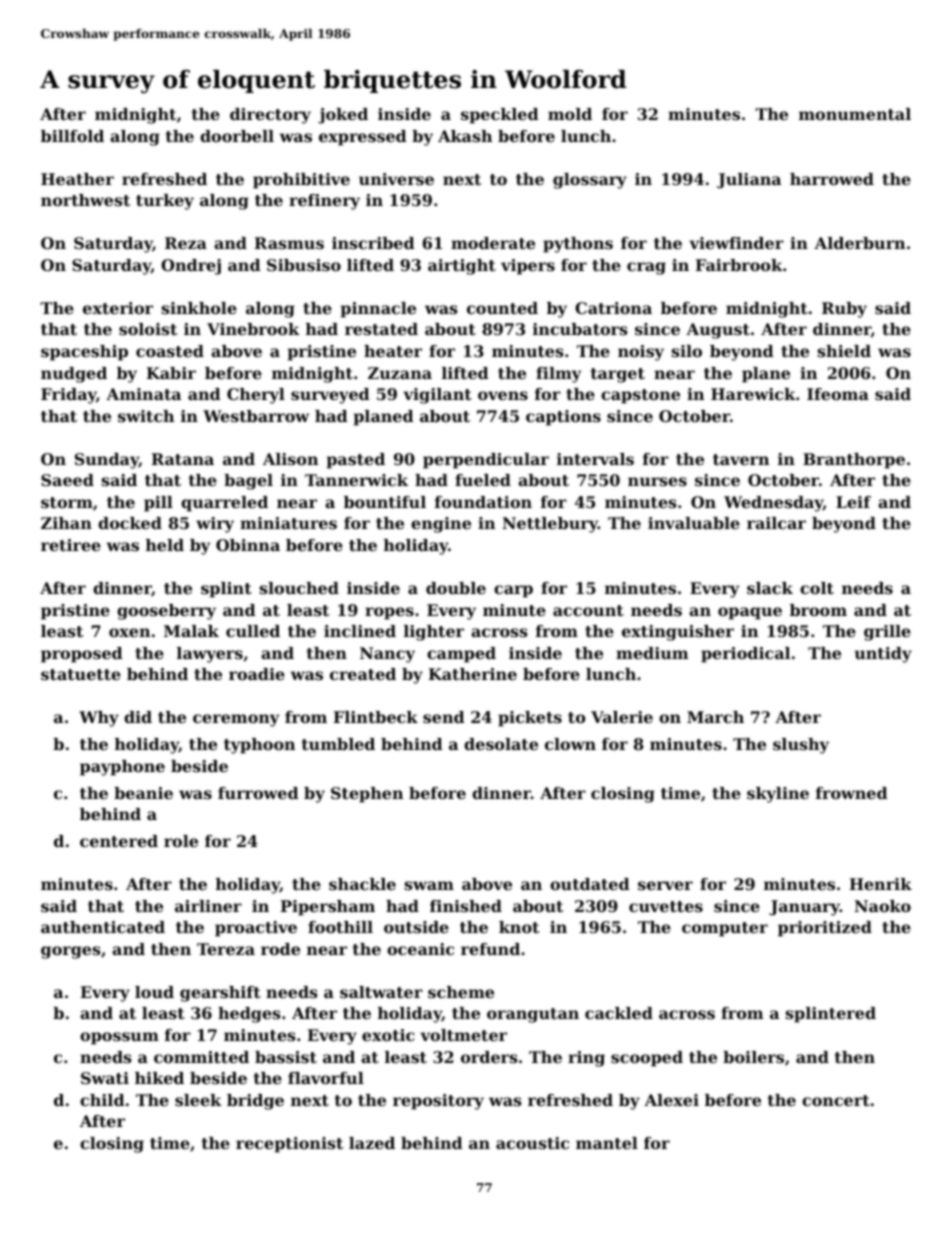  Describe the element at coordinates (715, 717) in the document. I see `March` at that location.
